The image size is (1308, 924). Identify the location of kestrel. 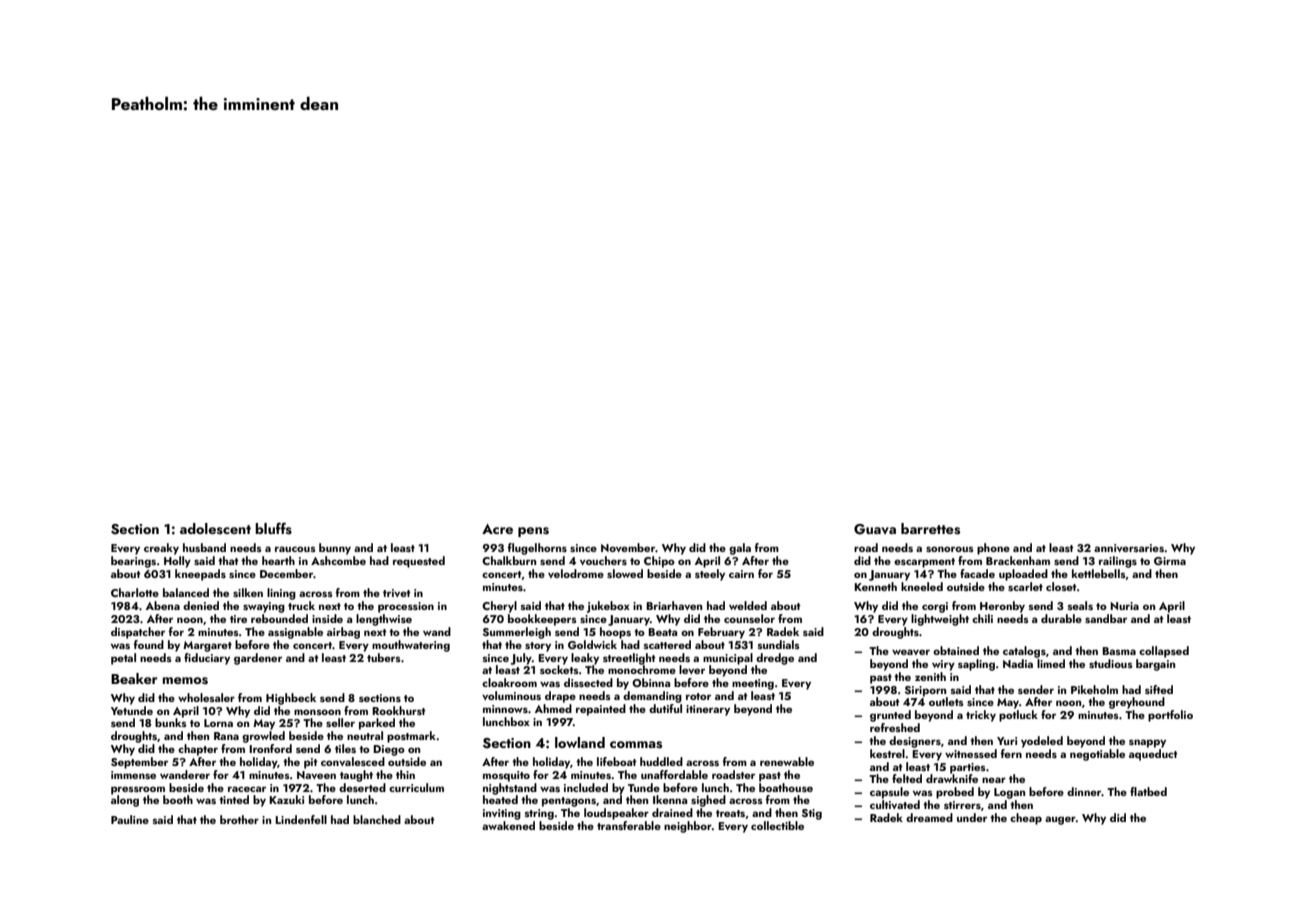
(887, 753).
